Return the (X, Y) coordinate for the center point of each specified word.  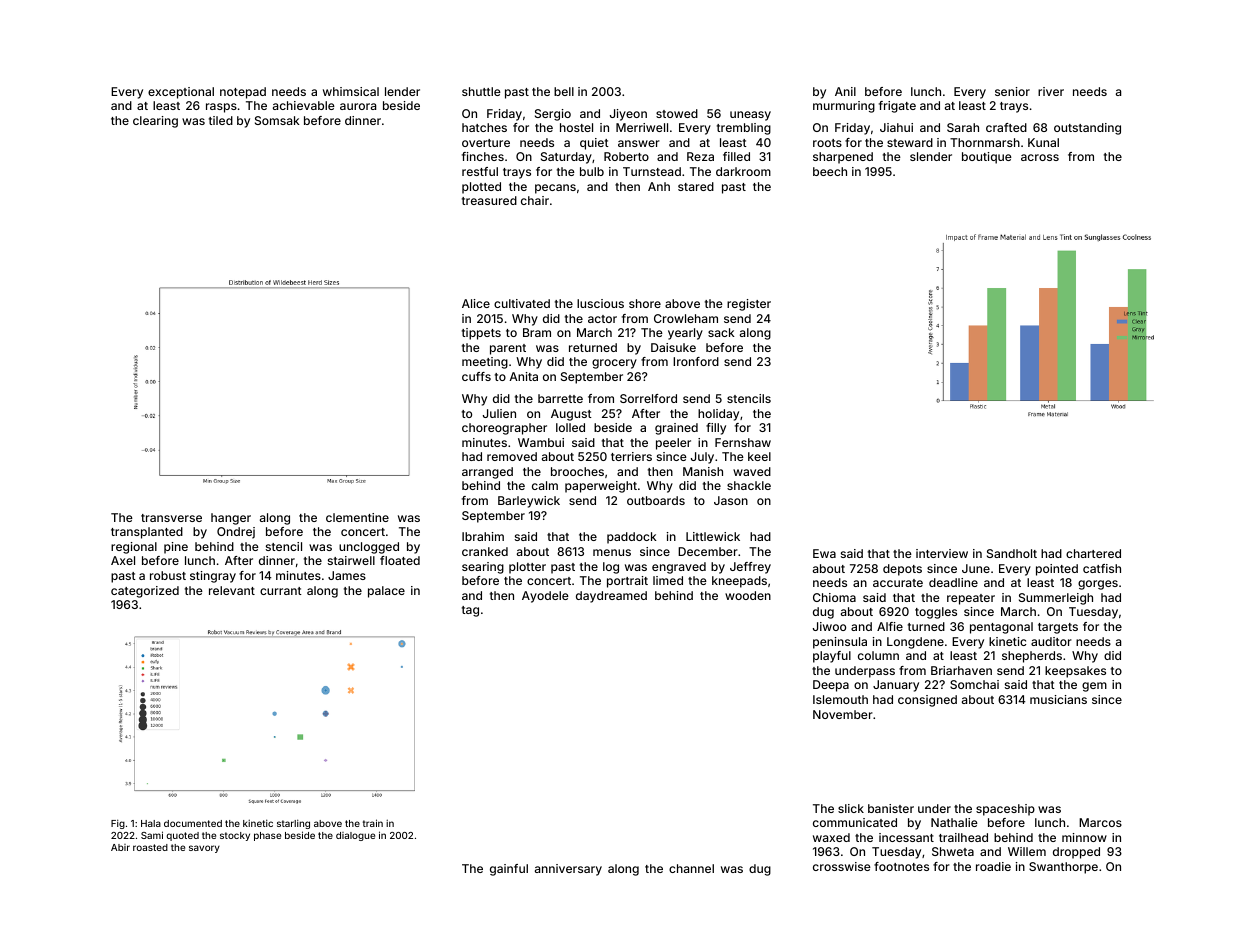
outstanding (1087, 129)
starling (293, 824)
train (373, 823)
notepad (243, 93)
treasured (489, 200)
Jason (731, 500)
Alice (476, 303)
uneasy (750, 116)
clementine (357, 517)
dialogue (355, 836)
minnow (1084, 837)
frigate (897, 107)
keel (759, 456)
